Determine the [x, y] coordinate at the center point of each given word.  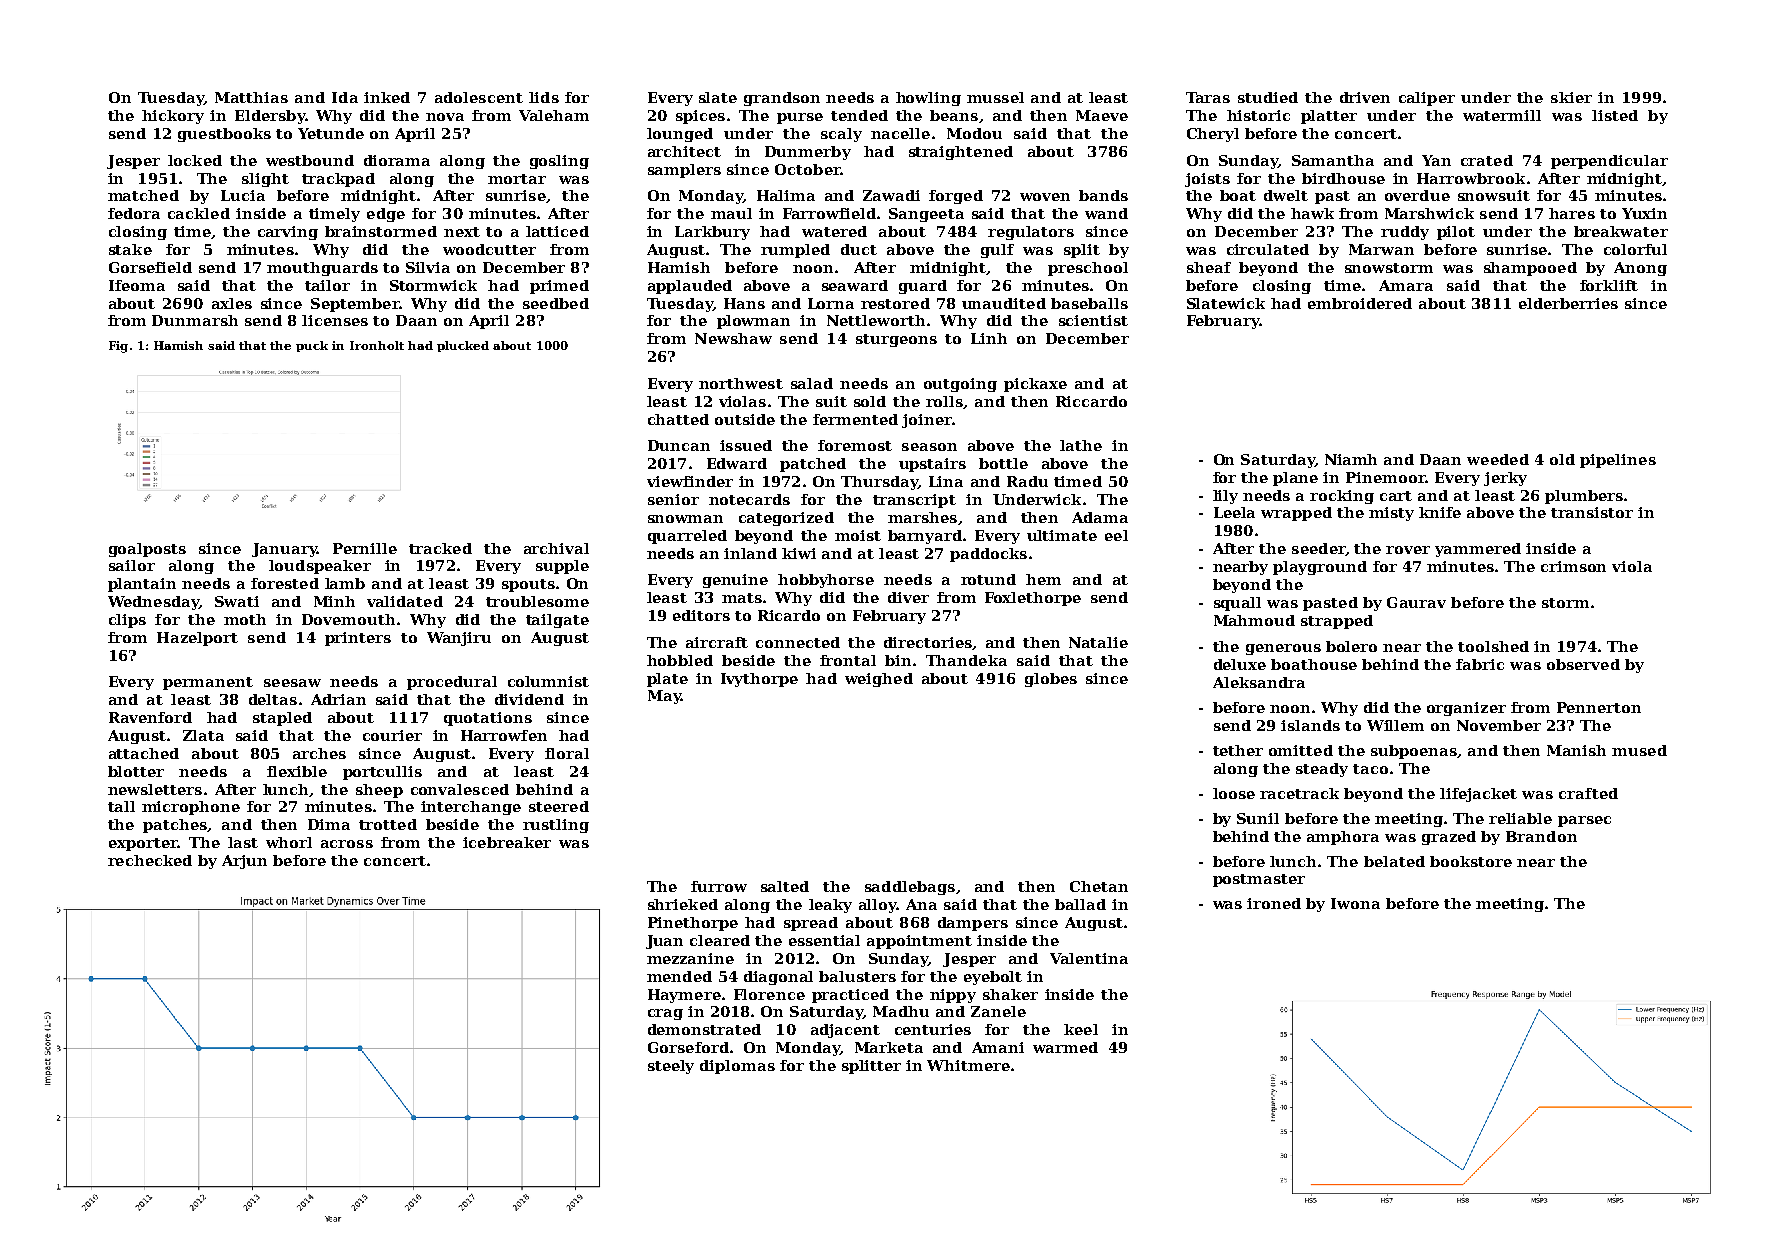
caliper [1427, 99]
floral [567, 753]
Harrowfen [504, 735]
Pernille [365, 548]
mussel [995, 97]
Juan [664, 942]
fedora [134, 213]
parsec [1584, 821]
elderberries [1568, 303]
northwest [741, 383]
